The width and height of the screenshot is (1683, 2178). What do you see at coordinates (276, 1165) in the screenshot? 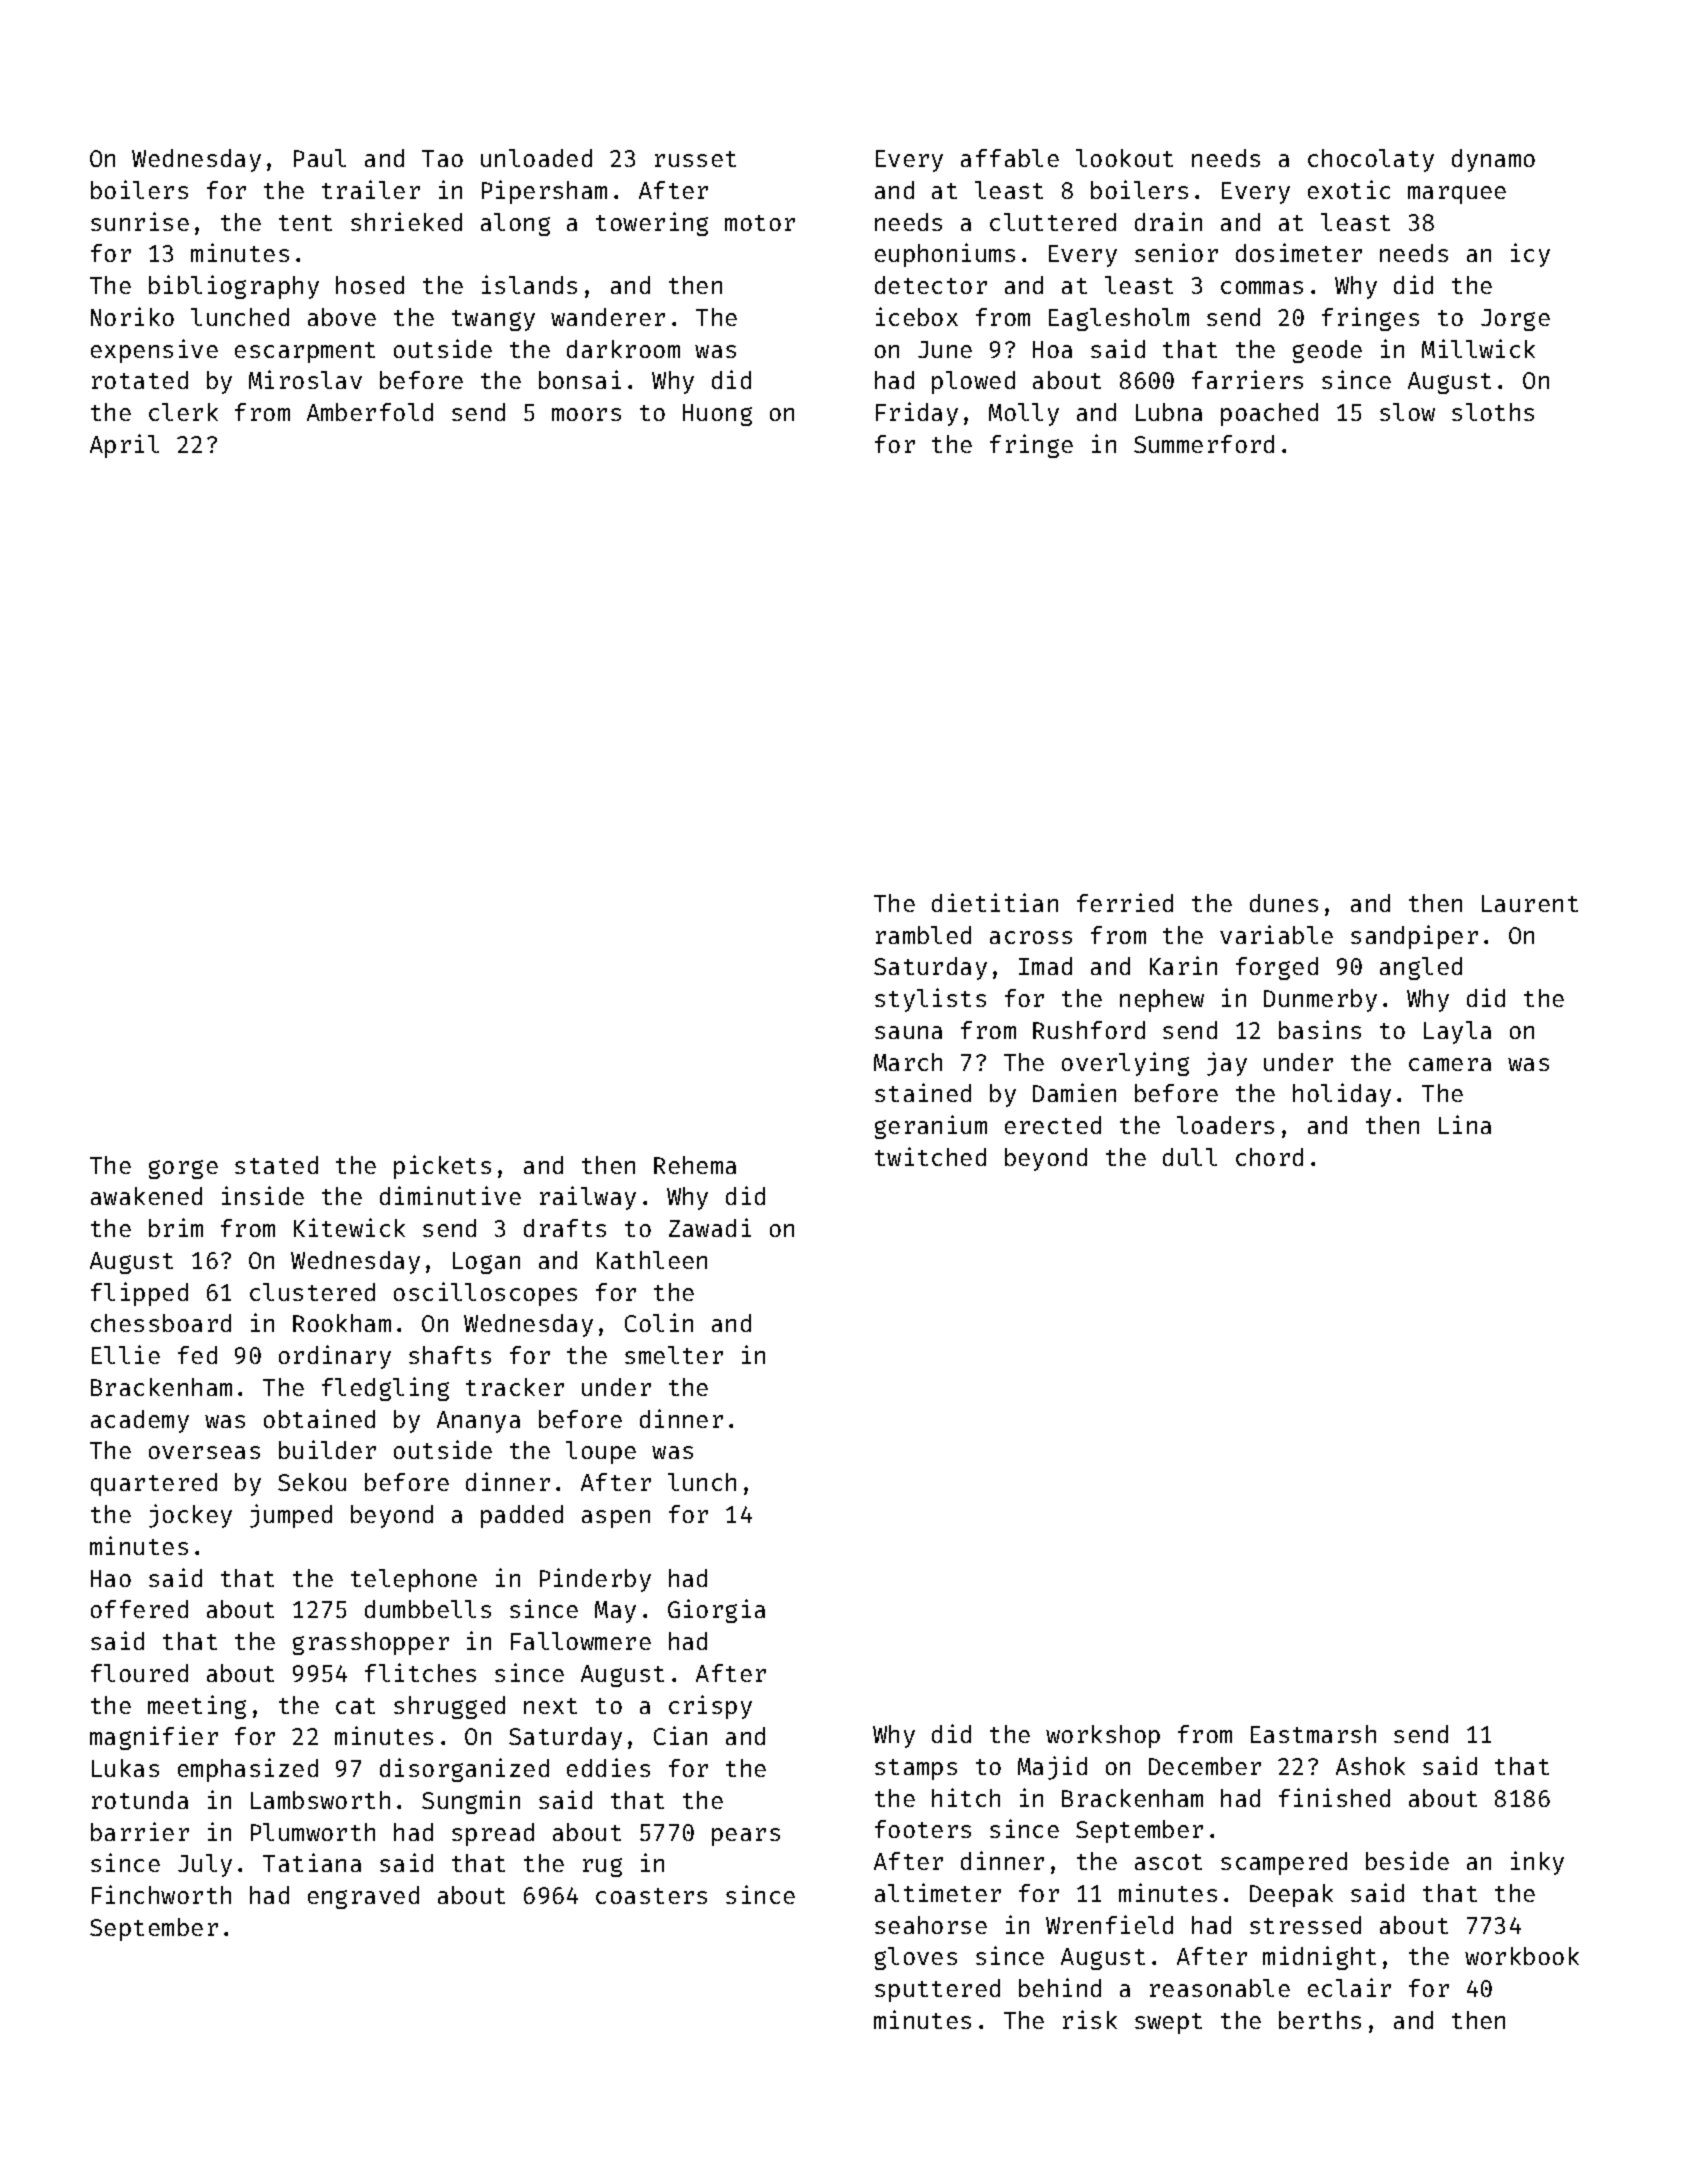
I see `stated` at bounding box center [276, 1165].
